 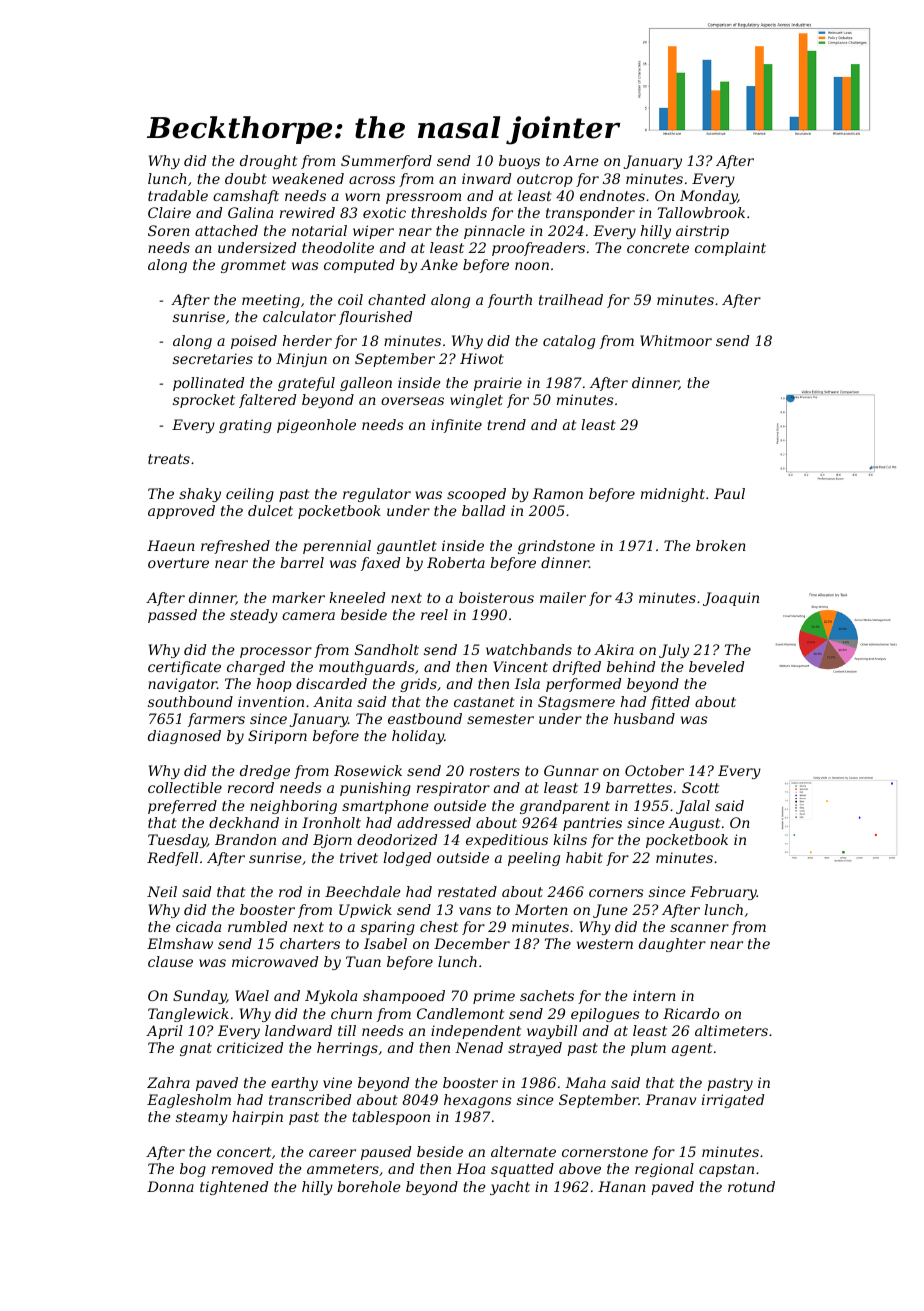 What do you see at coordinates (362, 197) in the screenshot?
I see `worn` at bounding box center [362, 197].
